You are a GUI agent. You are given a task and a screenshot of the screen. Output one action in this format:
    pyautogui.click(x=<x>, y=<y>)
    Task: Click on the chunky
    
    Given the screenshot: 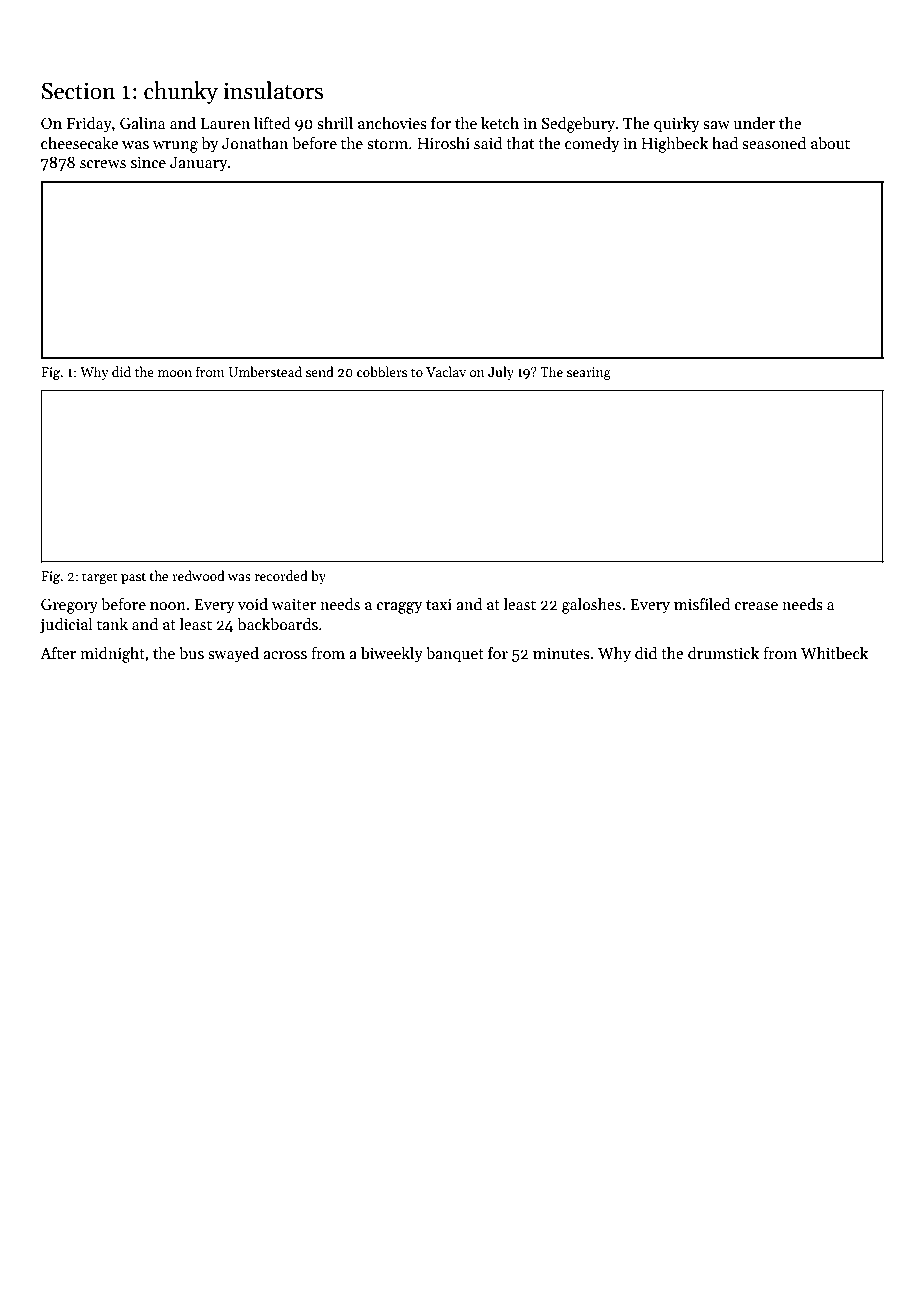 What is the action you would take?
    pyautogui.click(x=181, y=92)
